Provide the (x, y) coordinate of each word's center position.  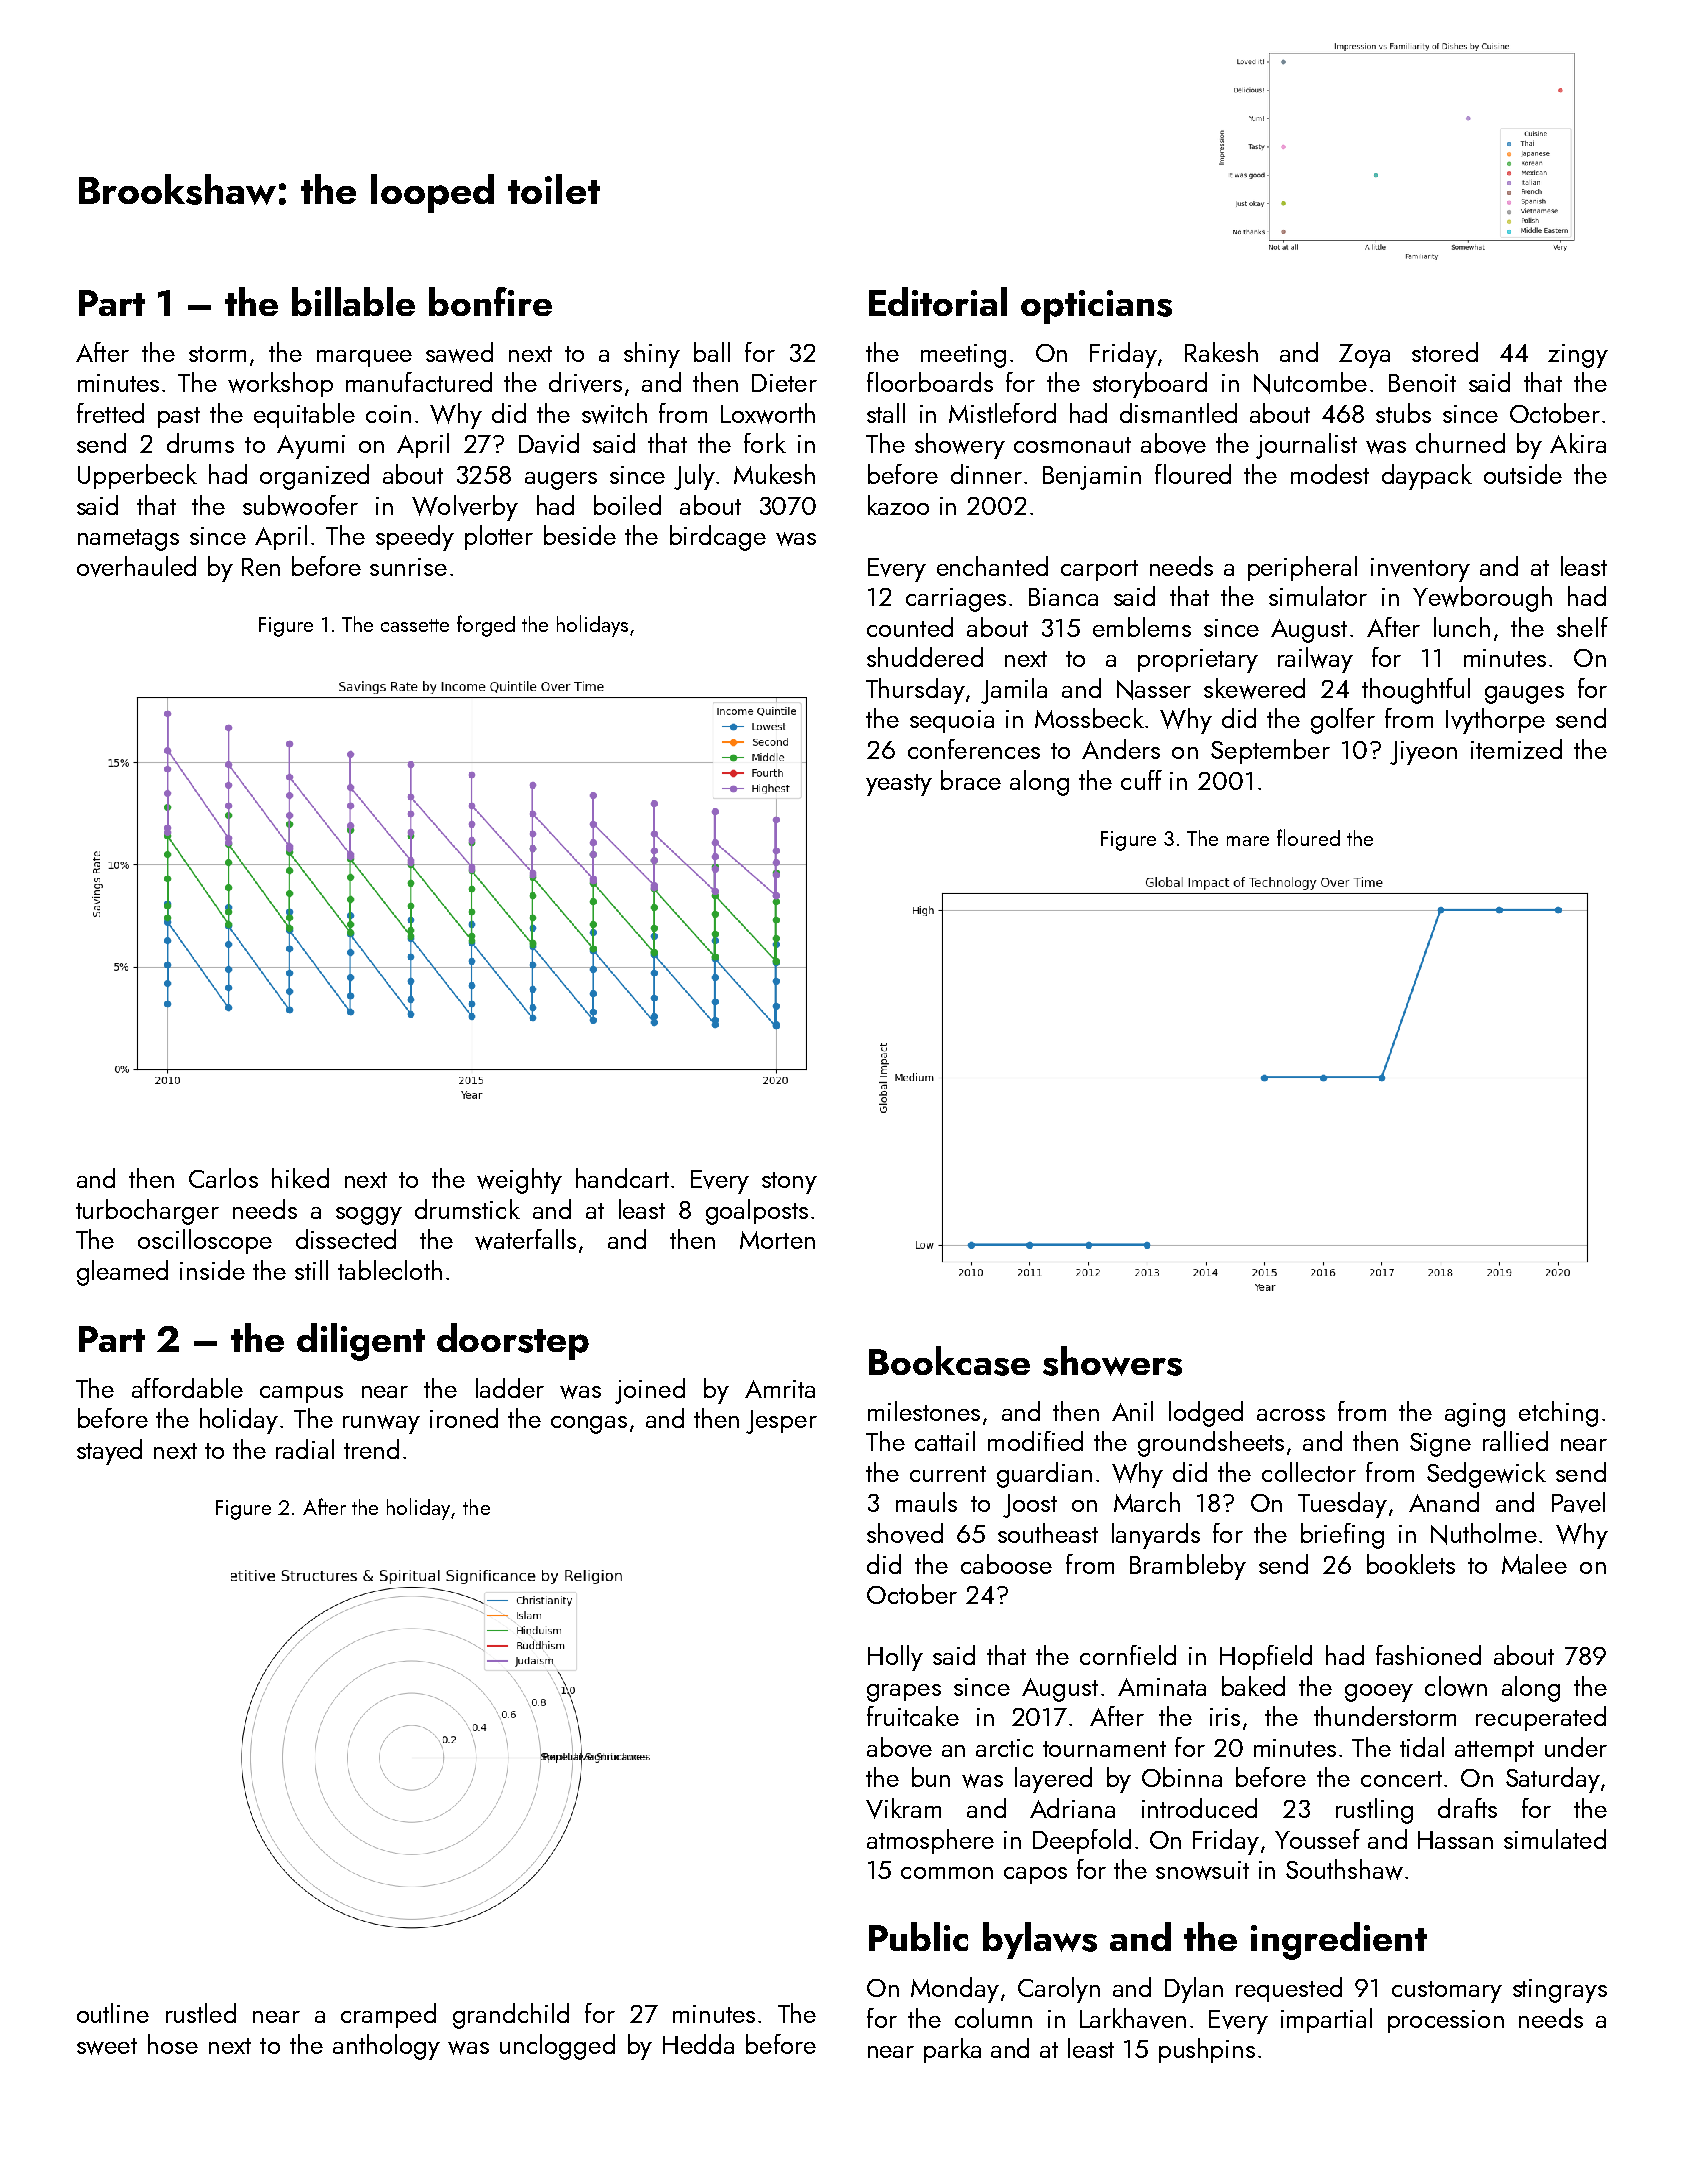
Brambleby (1188, 1567)
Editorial (938, 301)
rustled (201, 2013)
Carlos (223, 1178)
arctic (1004, 1748)
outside (1523, 474)
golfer (1343, 721)
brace (971, 780)
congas (589, 1425)
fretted (110, 413)
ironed (464, 1418)
